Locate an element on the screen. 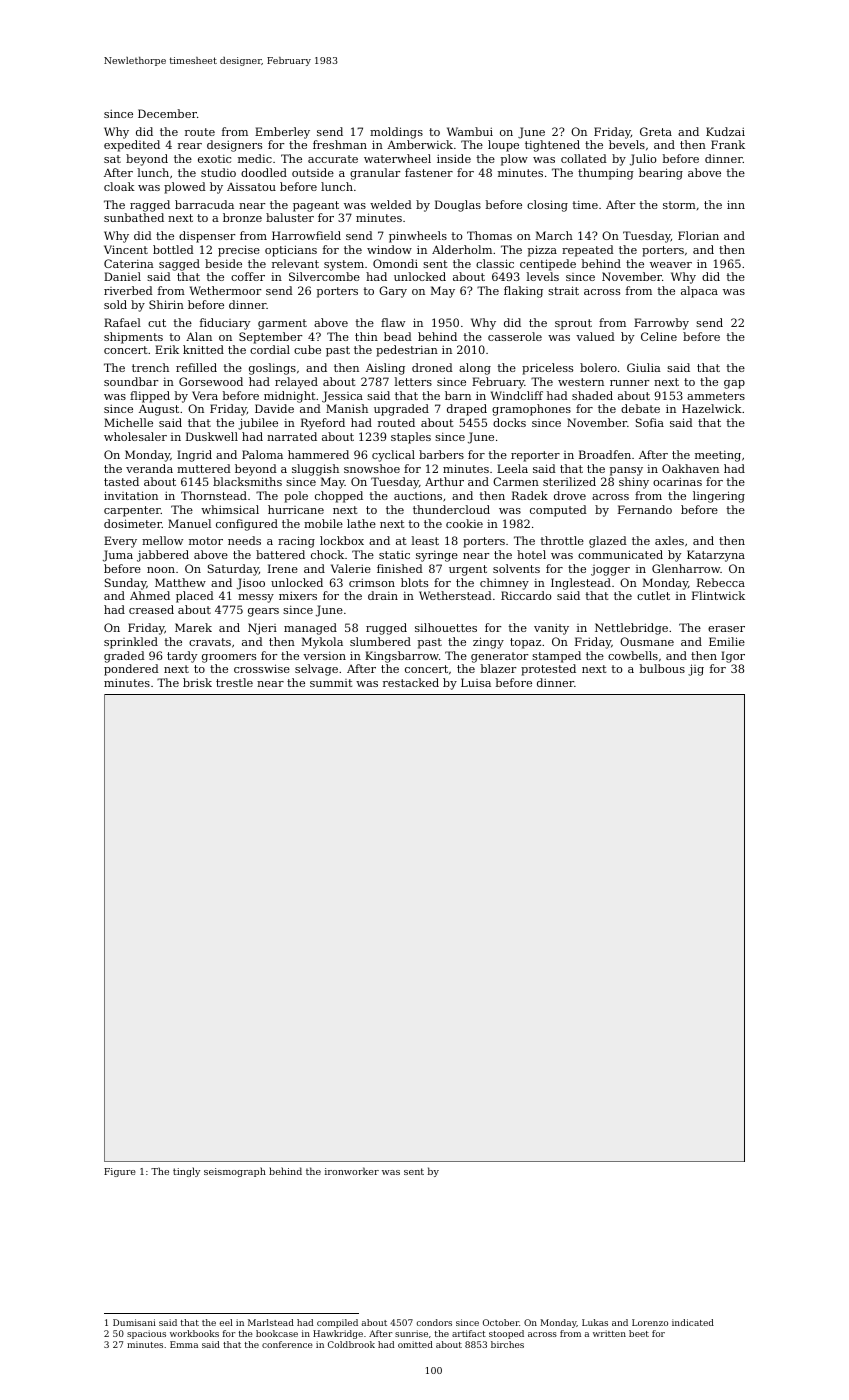  Igor is located at coordinates (733, 657).
